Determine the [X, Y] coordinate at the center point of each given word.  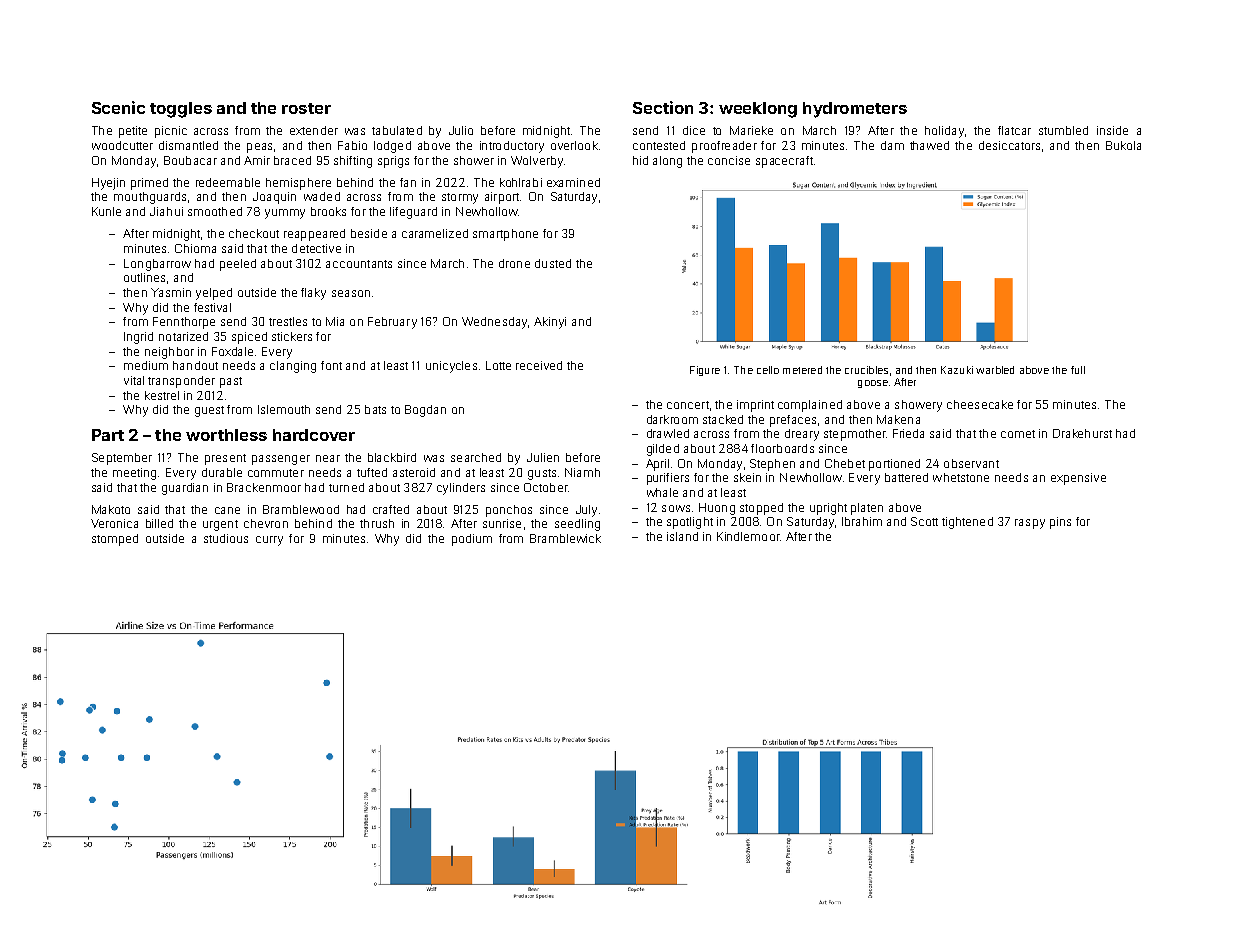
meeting [134, 474]
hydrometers [855, 110]
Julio [461, 130]
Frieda [908, 433]
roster [306, 108]
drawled [668, 433]
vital [134, 380]
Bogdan [425, 411]
